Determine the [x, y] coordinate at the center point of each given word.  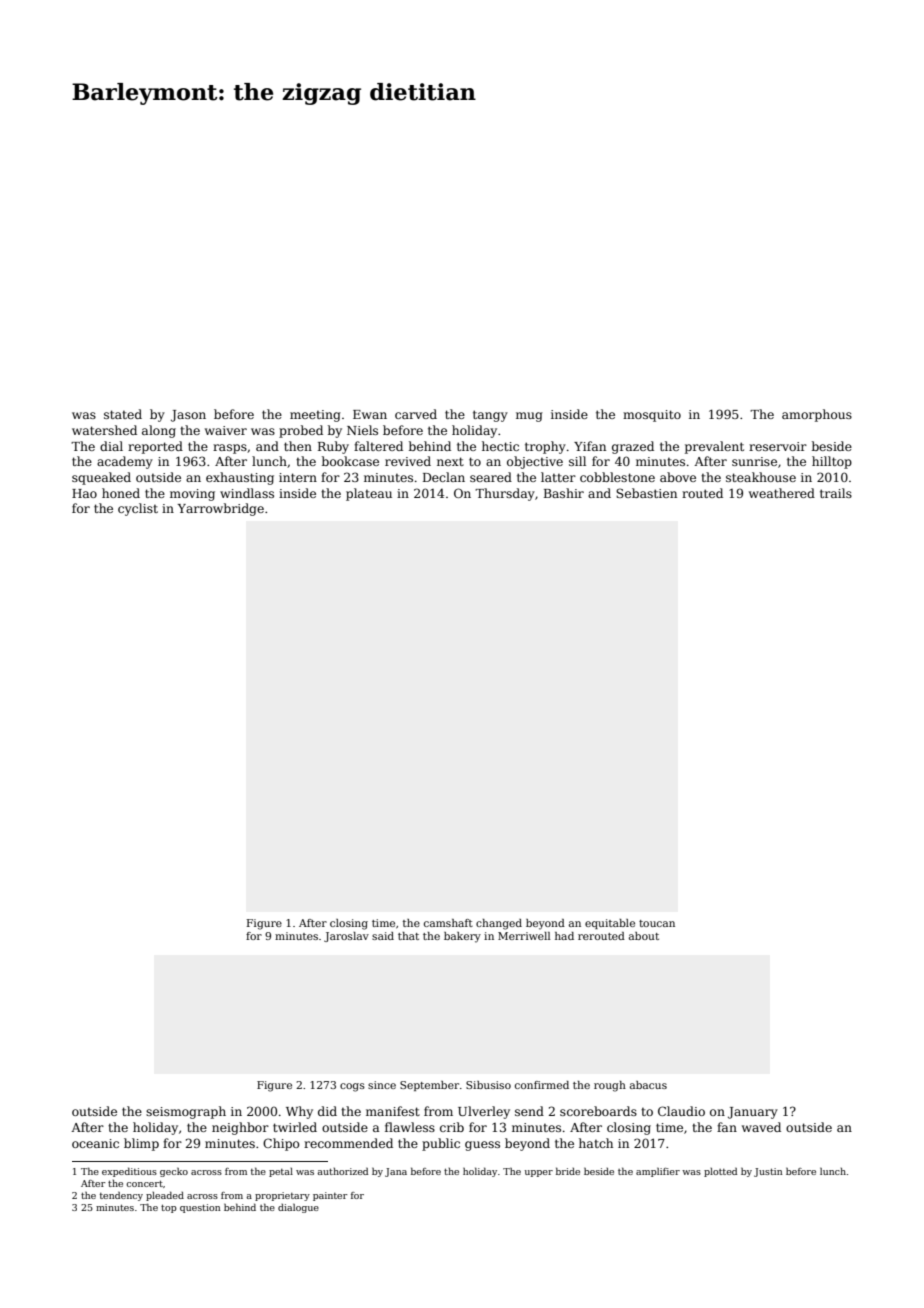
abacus [648, 1085]
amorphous [817, 415]
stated [123, 414]
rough [610, 1086]
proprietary [282, 1196]
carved [416, 414]
